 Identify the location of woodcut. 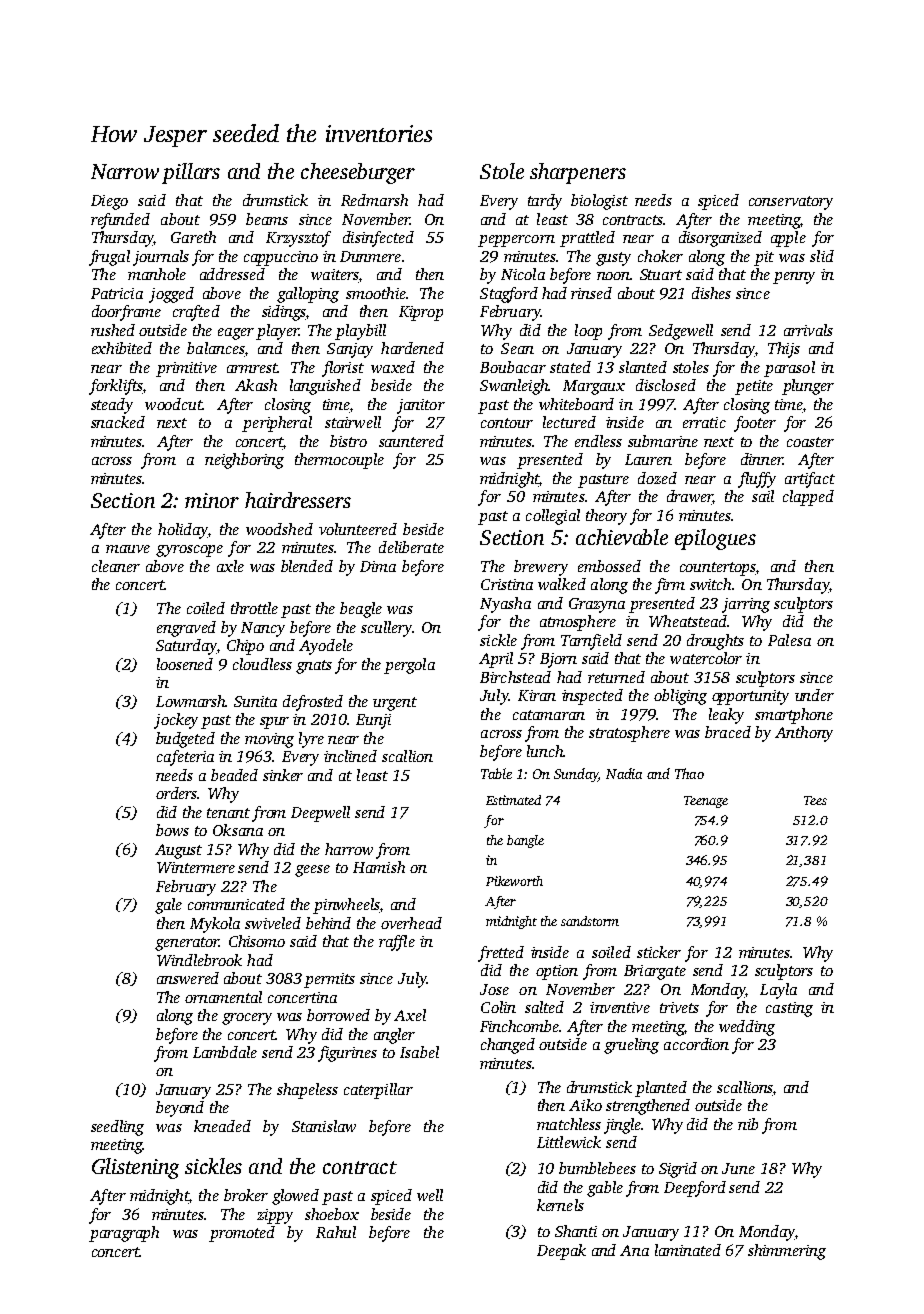
(173, 404).
